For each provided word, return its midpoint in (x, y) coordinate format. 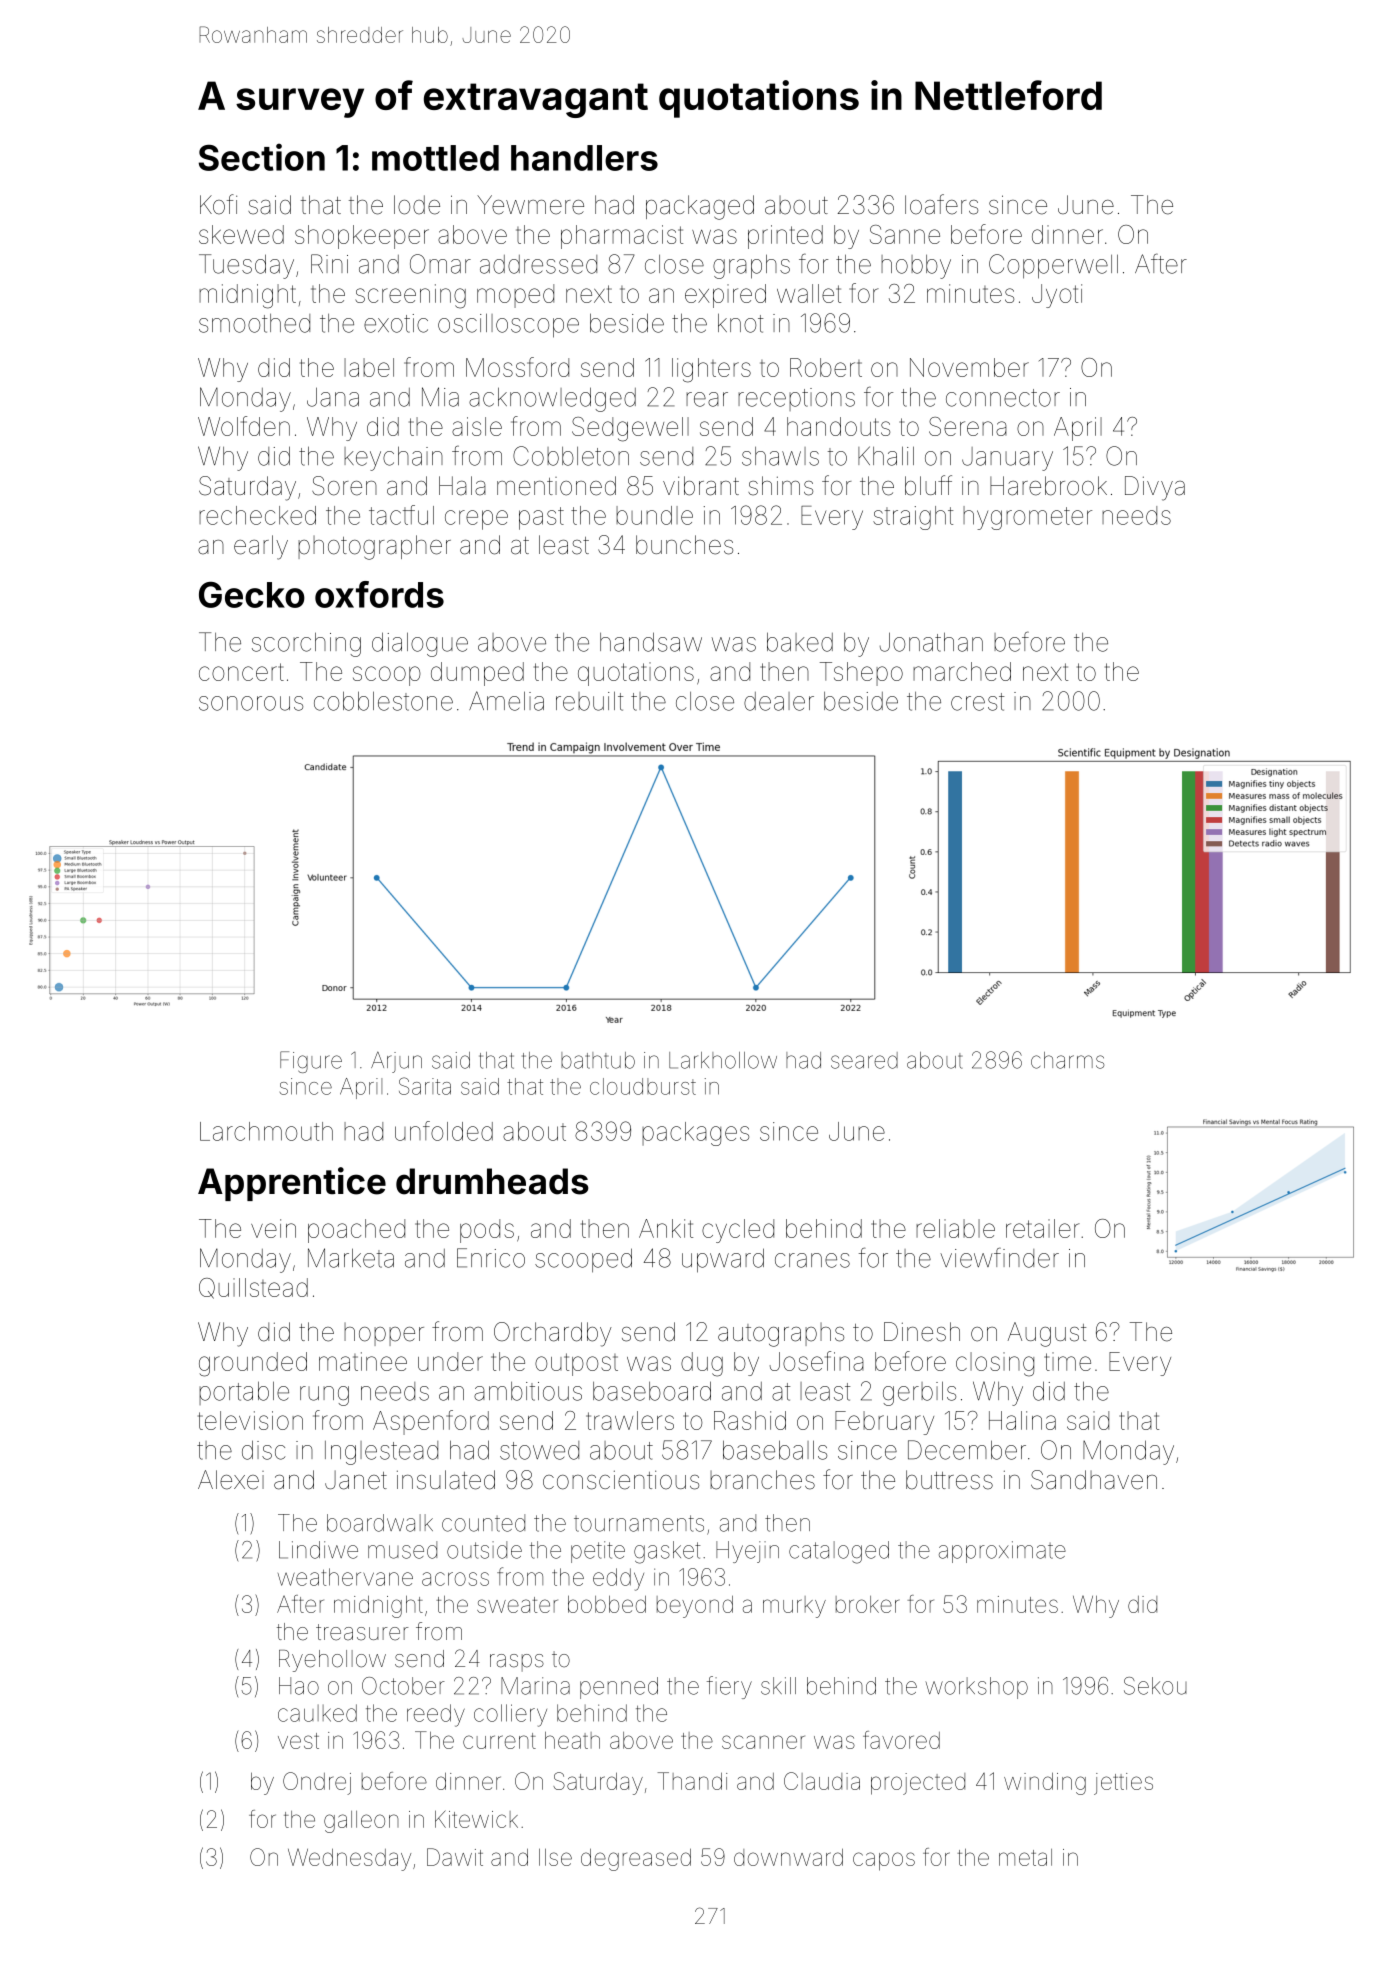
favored (901, 1740)
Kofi (218, 204)
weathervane (345, 1577)
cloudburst (643, 1086)
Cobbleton (571, 456)
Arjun (396, 1062)
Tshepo (861, 674)
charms (1067, 1060)
